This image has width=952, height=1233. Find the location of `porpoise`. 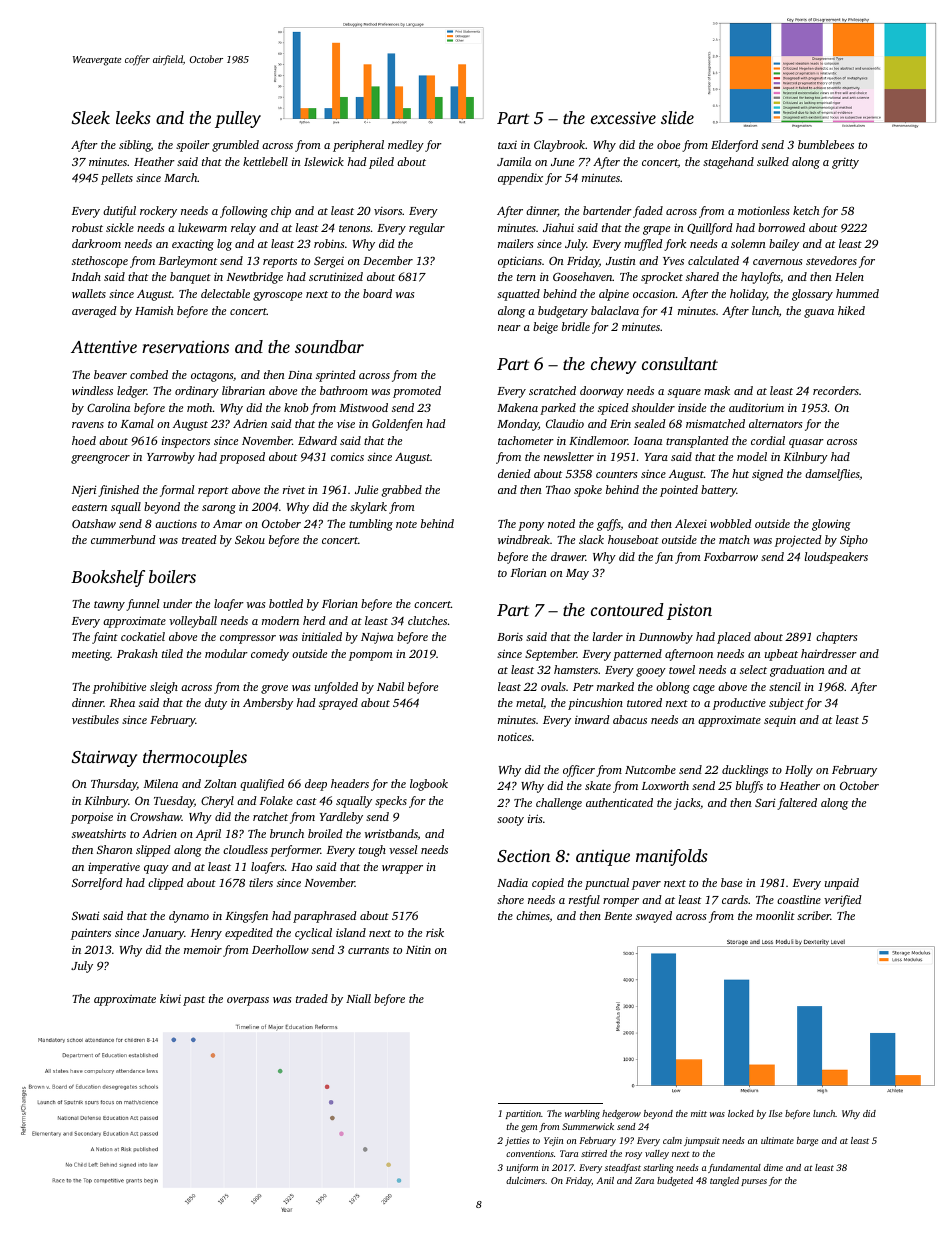

porpoise is located at coordinates (92, 818).
